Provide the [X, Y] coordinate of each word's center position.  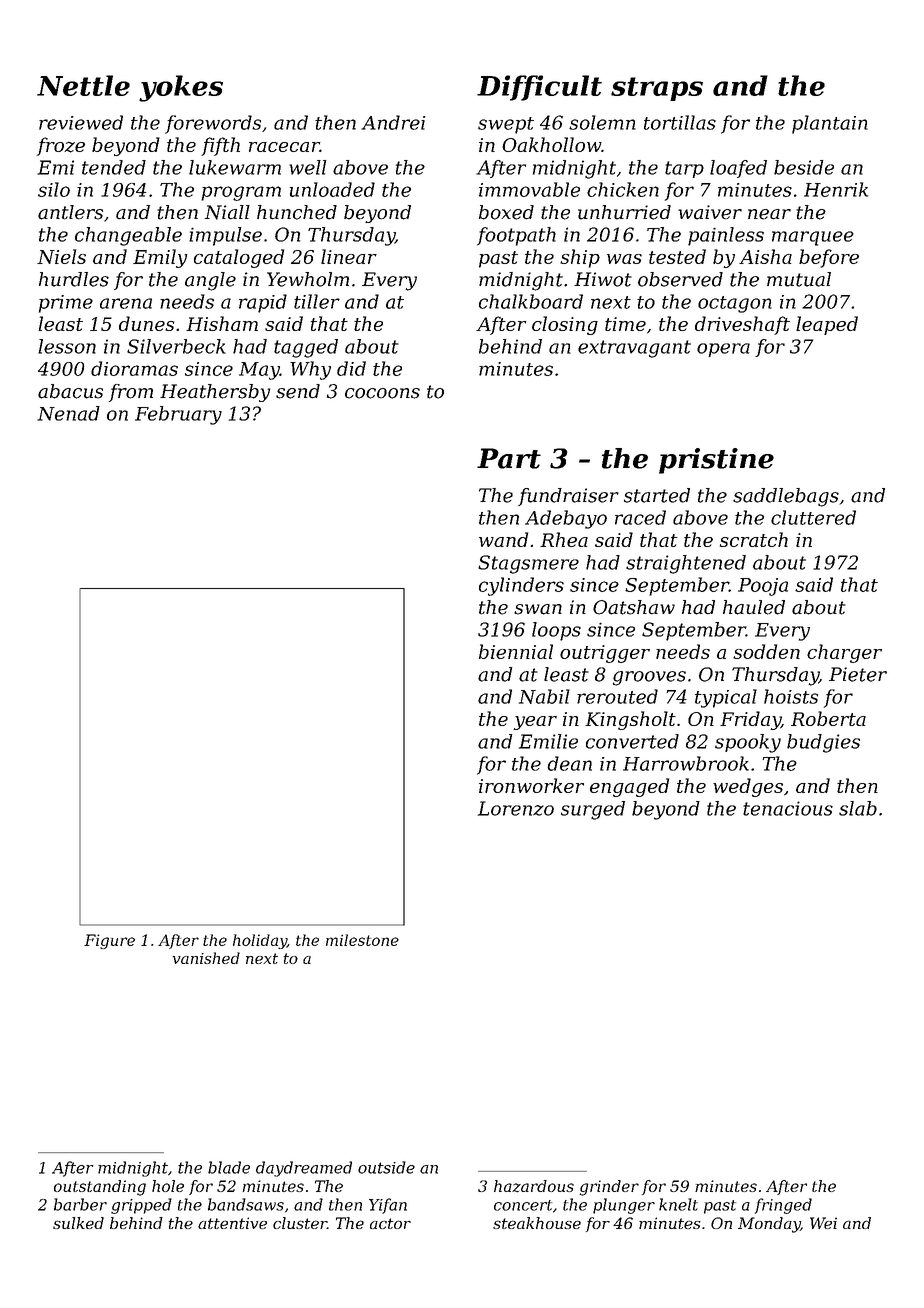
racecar [284, 147]
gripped [141, 1206]
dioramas [134, 368]
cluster [300, 1223]
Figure [109, 941]
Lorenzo [516, 808]
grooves [649, 678]
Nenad [68, 413]
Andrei [393, 122]
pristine [716, 461]
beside [804, 167]
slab [858, 808]
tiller [317, 301]
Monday [769, 1225]
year [535, 723]
